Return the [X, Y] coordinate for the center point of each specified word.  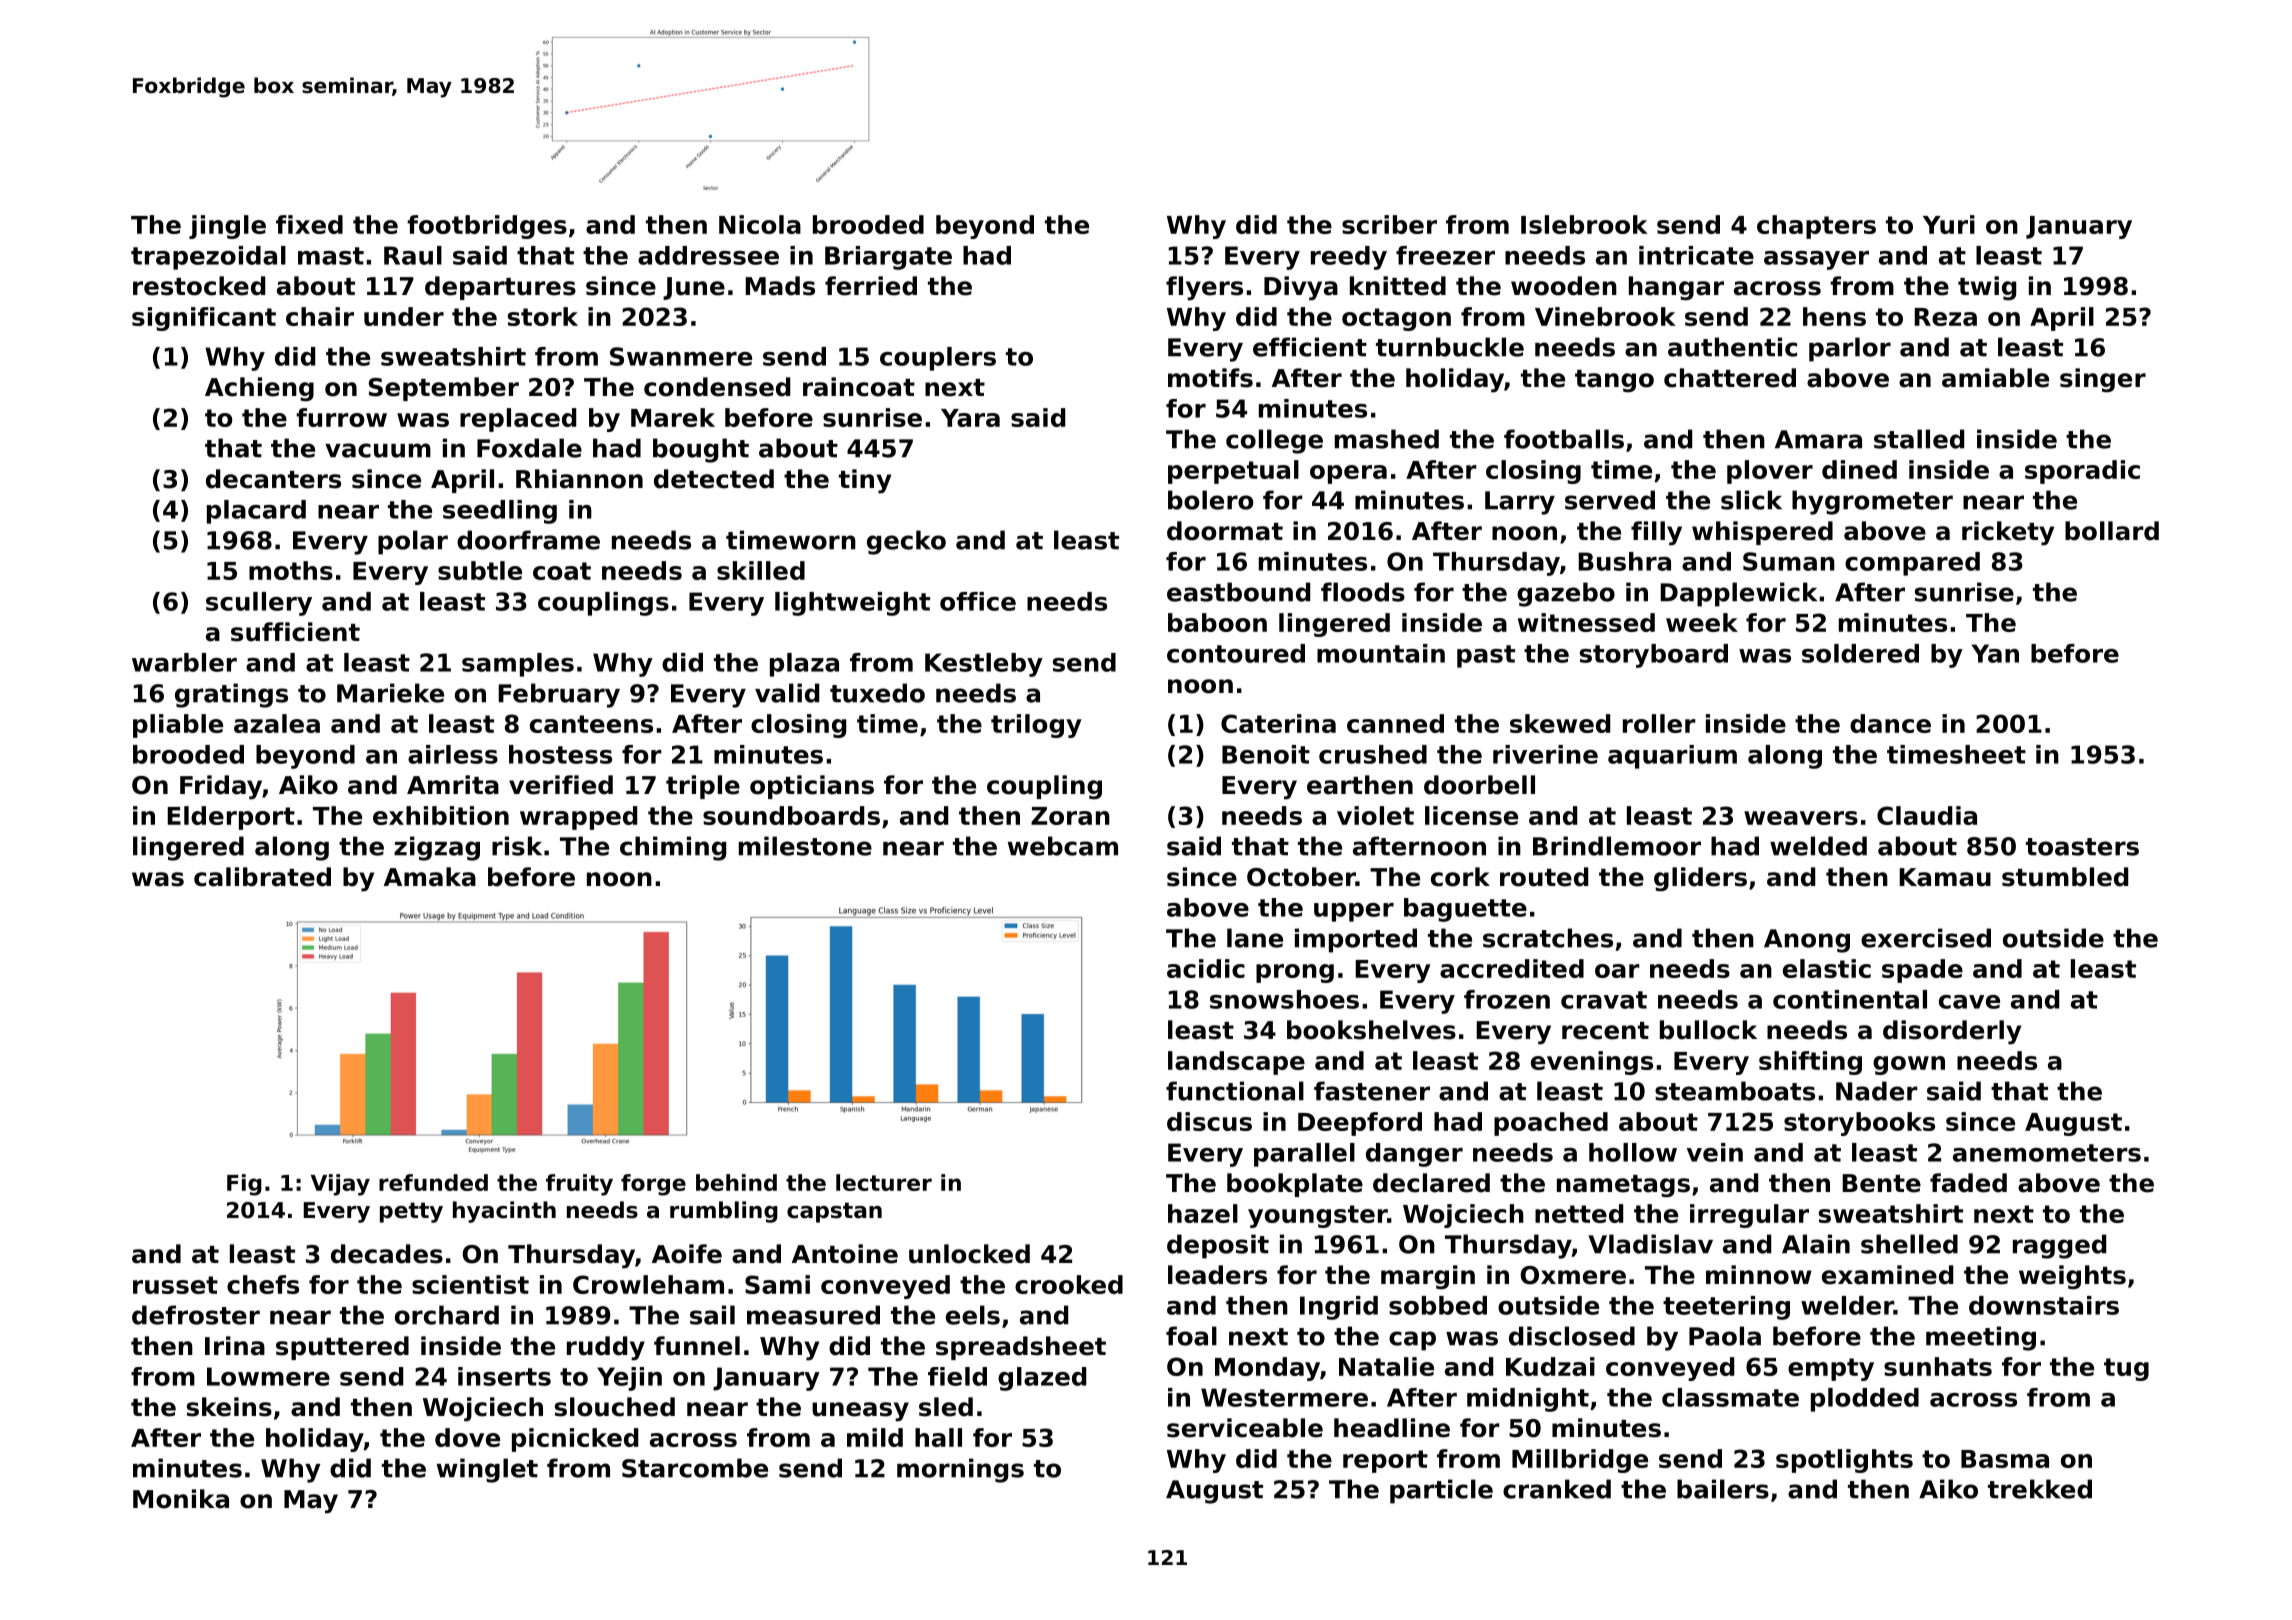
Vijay [340, 1185]
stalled [1919, 439]
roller [1659, 723]
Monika [181, 1499]
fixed [309, 224]
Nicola [760, 224]
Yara [970, 418]
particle [1441, 1491]
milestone [805, 846]
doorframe [528, 540]
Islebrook [1584, 224]
